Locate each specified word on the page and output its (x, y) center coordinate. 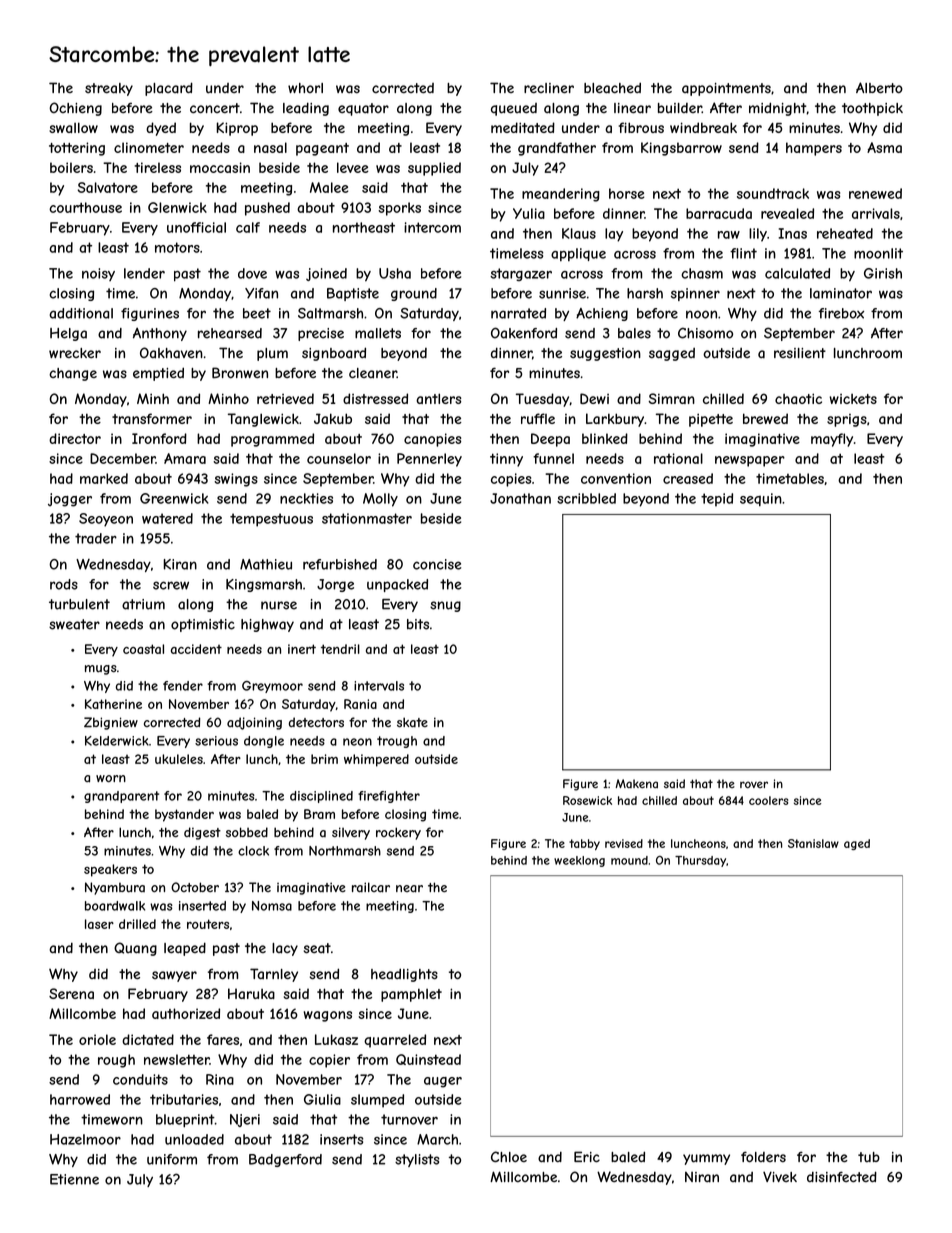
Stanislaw (813, 843)
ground (414, 294)
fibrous (641, 127)
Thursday (700, 861)
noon (701, 314)
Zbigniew (111, 723)
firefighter (389, 797)
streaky (109, 89)
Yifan (261, 293)
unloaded (194, 1139)
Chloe (509, 1156)
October (195, 887)
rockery (398, 833)
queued (514, 109)
